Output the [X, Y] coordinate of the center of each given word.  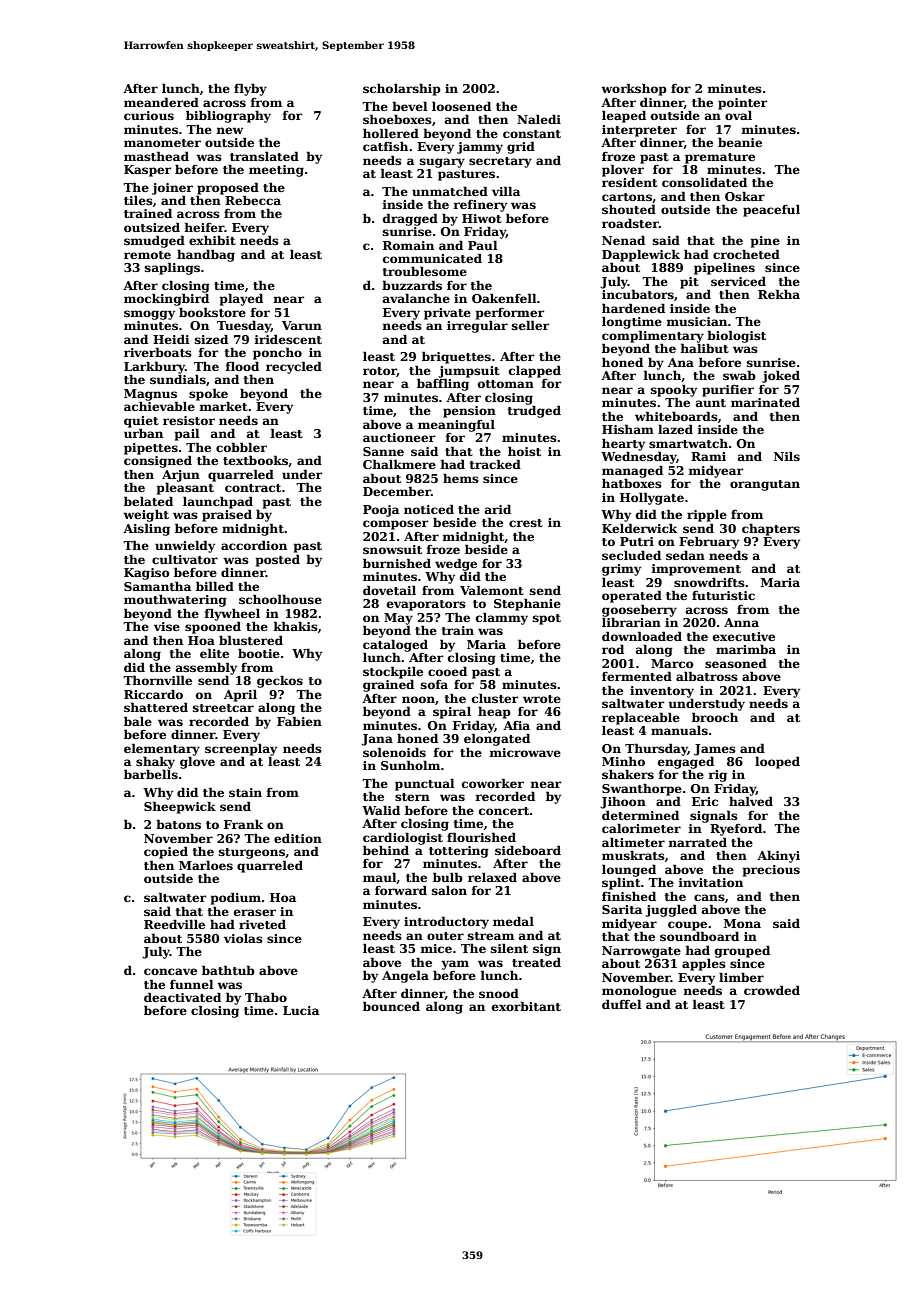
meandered [161, 102]
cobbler [241, 447]
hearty [623, 444]
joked [781, 376]
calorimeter [641, 828]
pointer [742, 104]
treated [536, 962]
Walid [381, 810]
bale [138, 721]
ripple [707, 515]
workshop [634, 89]
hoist [524, 451]
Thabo [266, 997]
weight [146, 515]
